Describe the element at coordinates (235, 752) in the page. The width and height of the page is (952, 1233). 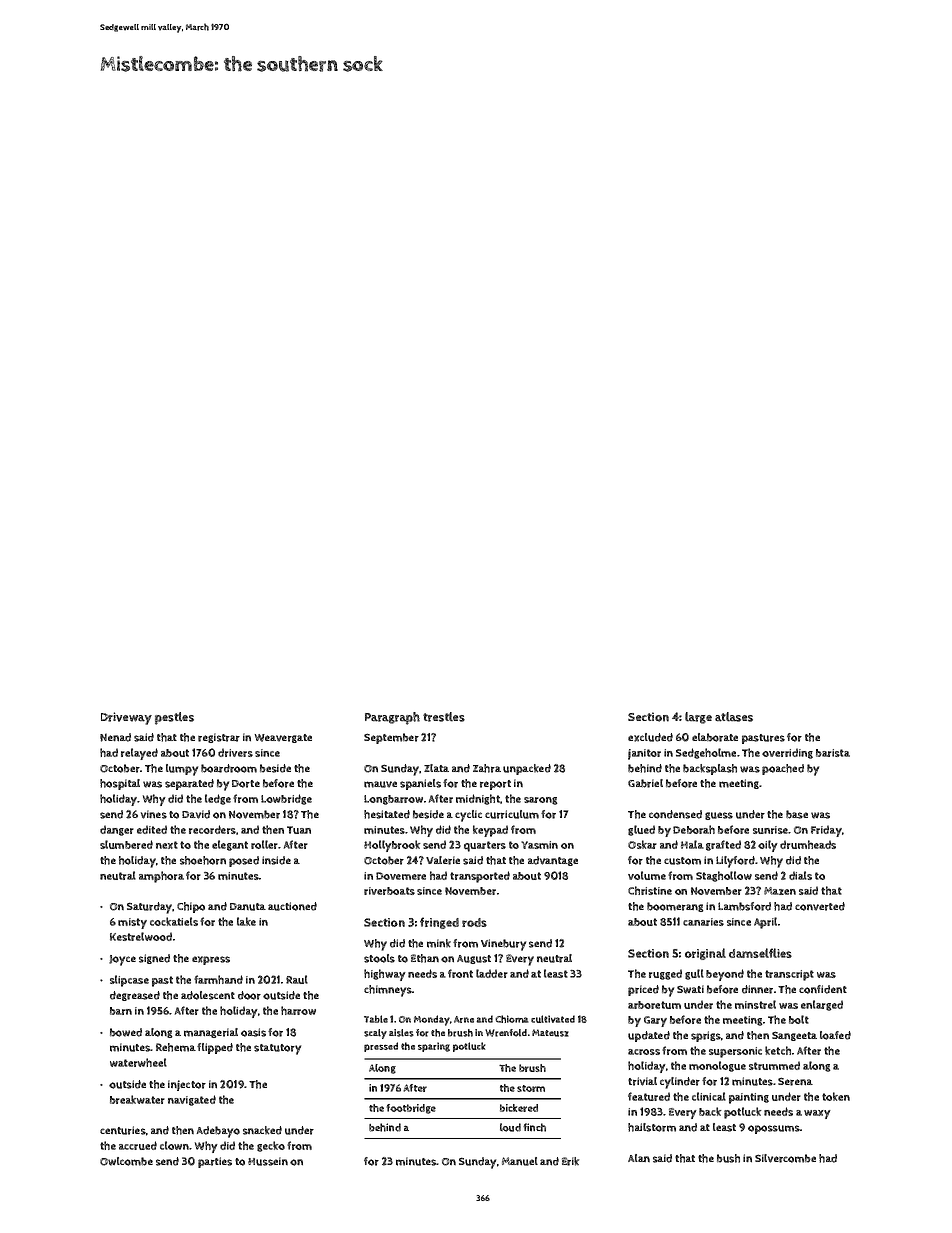
I see `drivers` at that location.
